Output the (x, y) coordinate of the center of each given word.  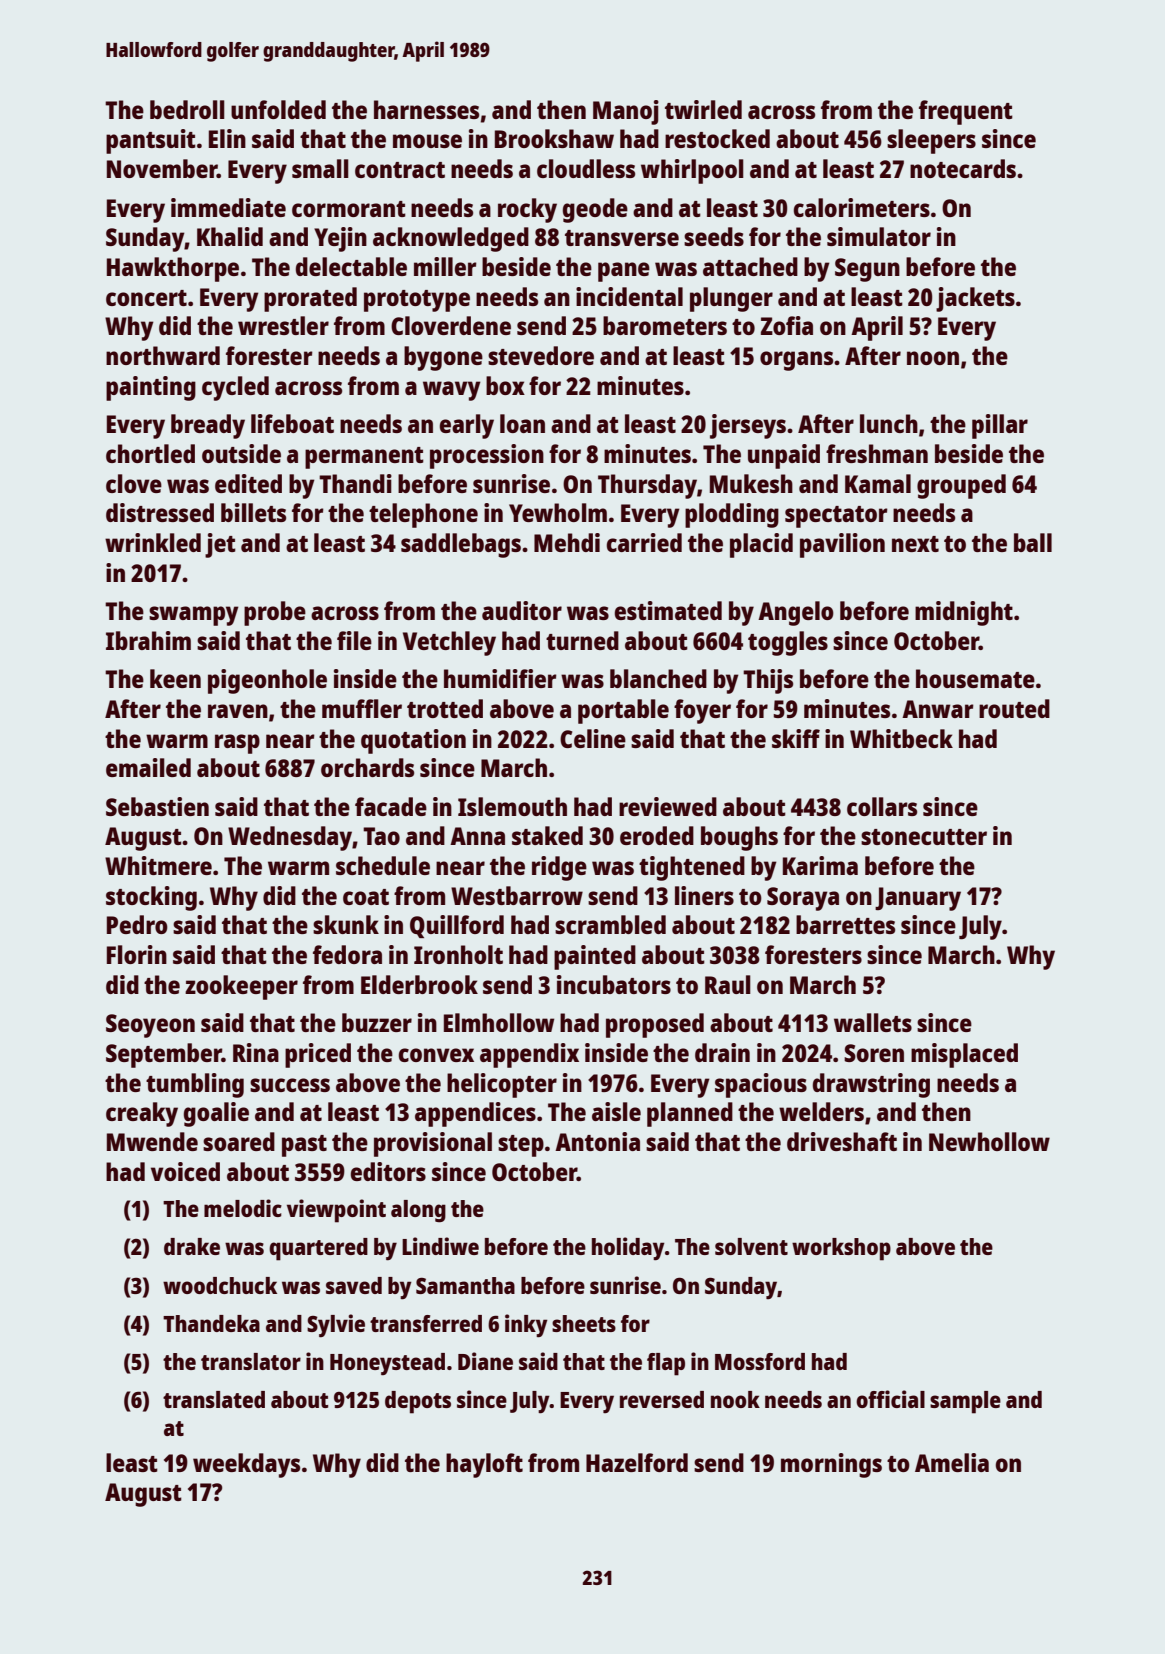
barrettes (845, 924)
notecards (963, 168)
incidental (629, 296)
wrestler (283, 325)
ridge (559, 868)
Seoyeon (150, 1026)
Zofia (787, 325)
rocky (527, 210)
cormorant (349, 209)
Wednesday (290, 838)
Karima (820, 865)
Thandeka (211, 1323)
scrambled (610, 924)
